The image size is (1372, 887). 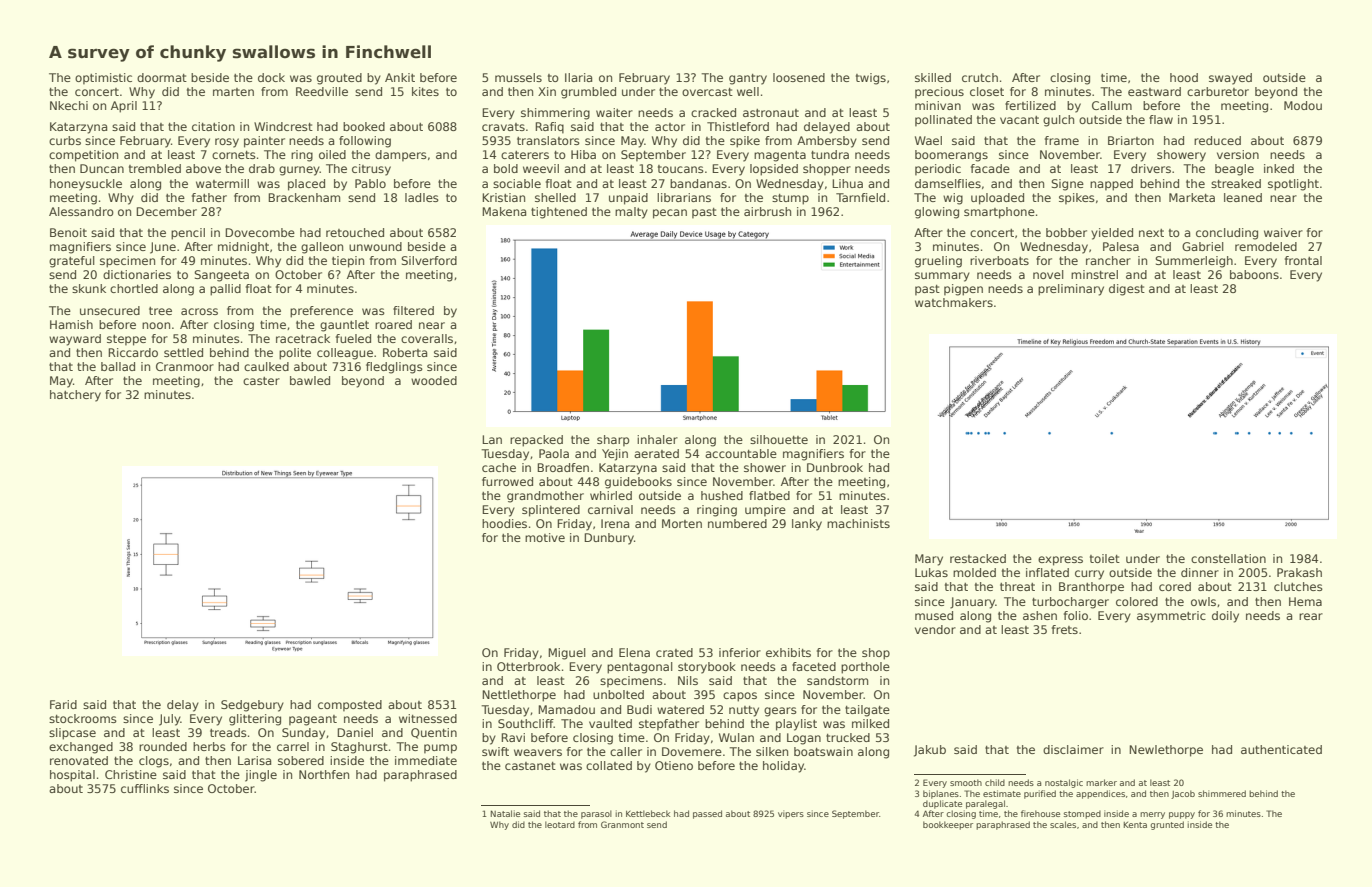 What do you see at coordinates (545, 537) in the image?
I see `motive` at bounding box center [545, 537].
